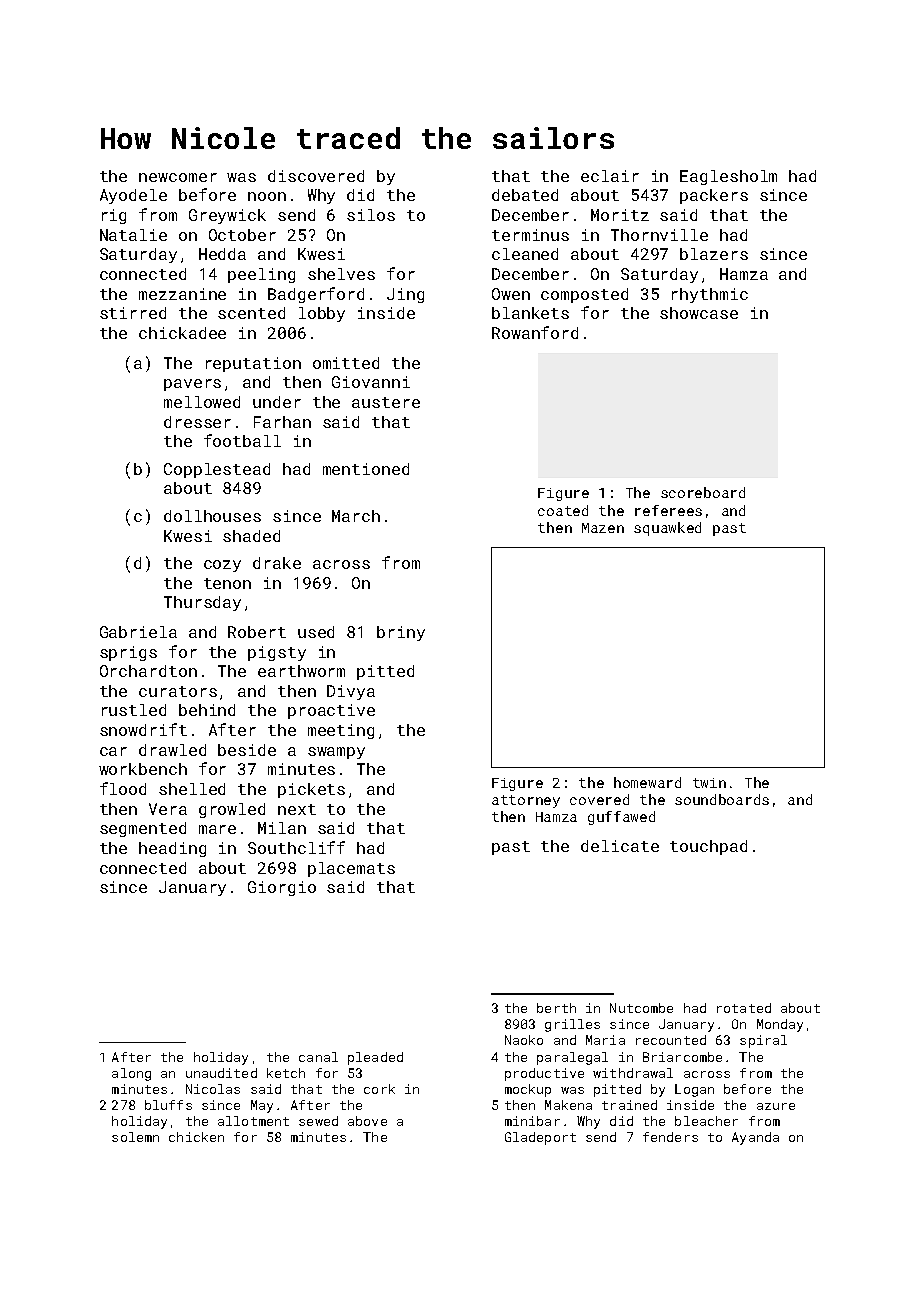  What do you see at coordinates (703, 492) in the screenshot?
I see `scoreboard` at bounding box center [703, 492].
